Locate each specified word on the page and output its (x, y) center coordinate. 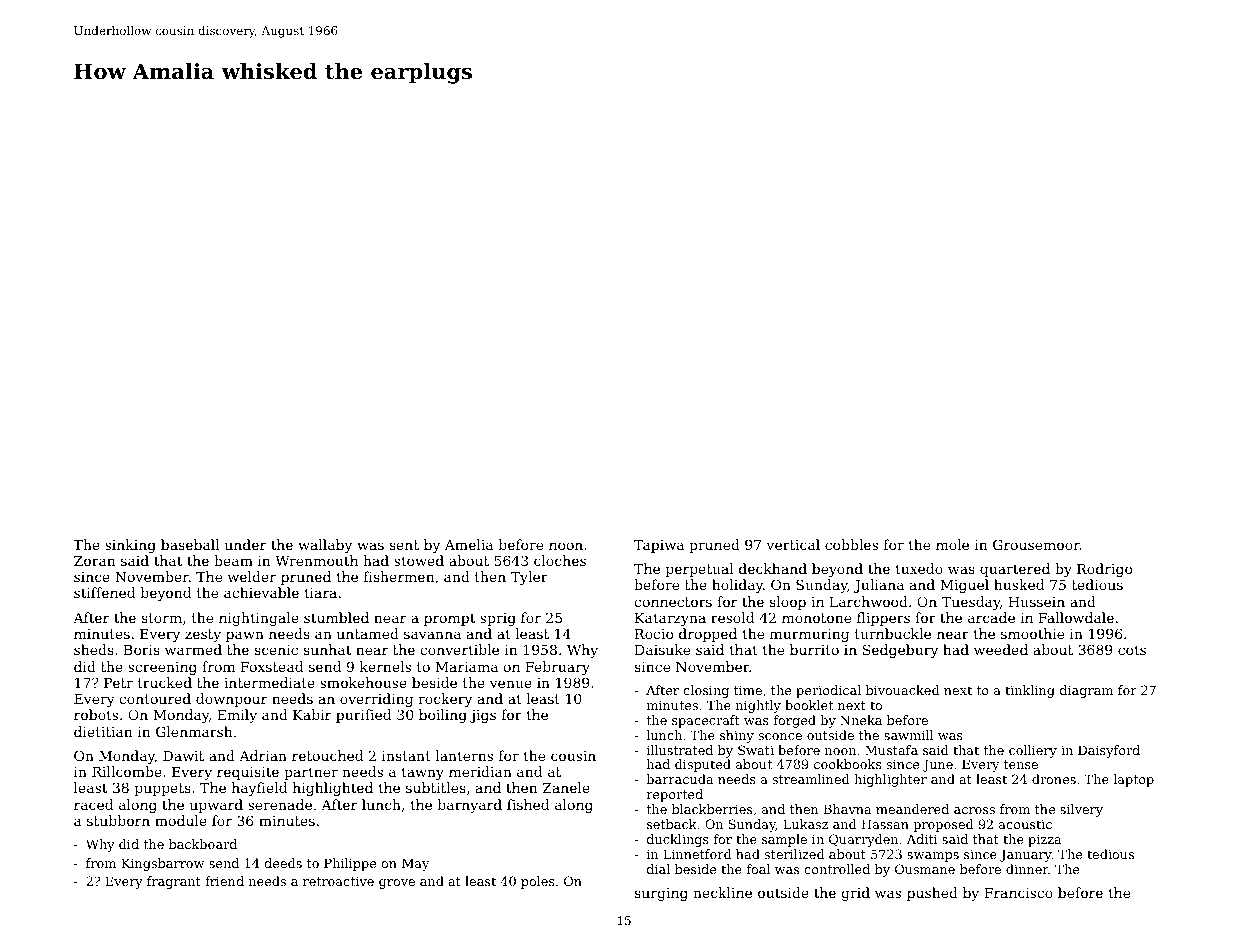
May (415, 864)
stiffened (104, 592)
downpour (231, 700)
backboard (203, 844)
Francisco (1018, 893)
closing (706, 691)
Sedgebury (900, 651)
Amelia (469, 544)
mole (952, 544)
